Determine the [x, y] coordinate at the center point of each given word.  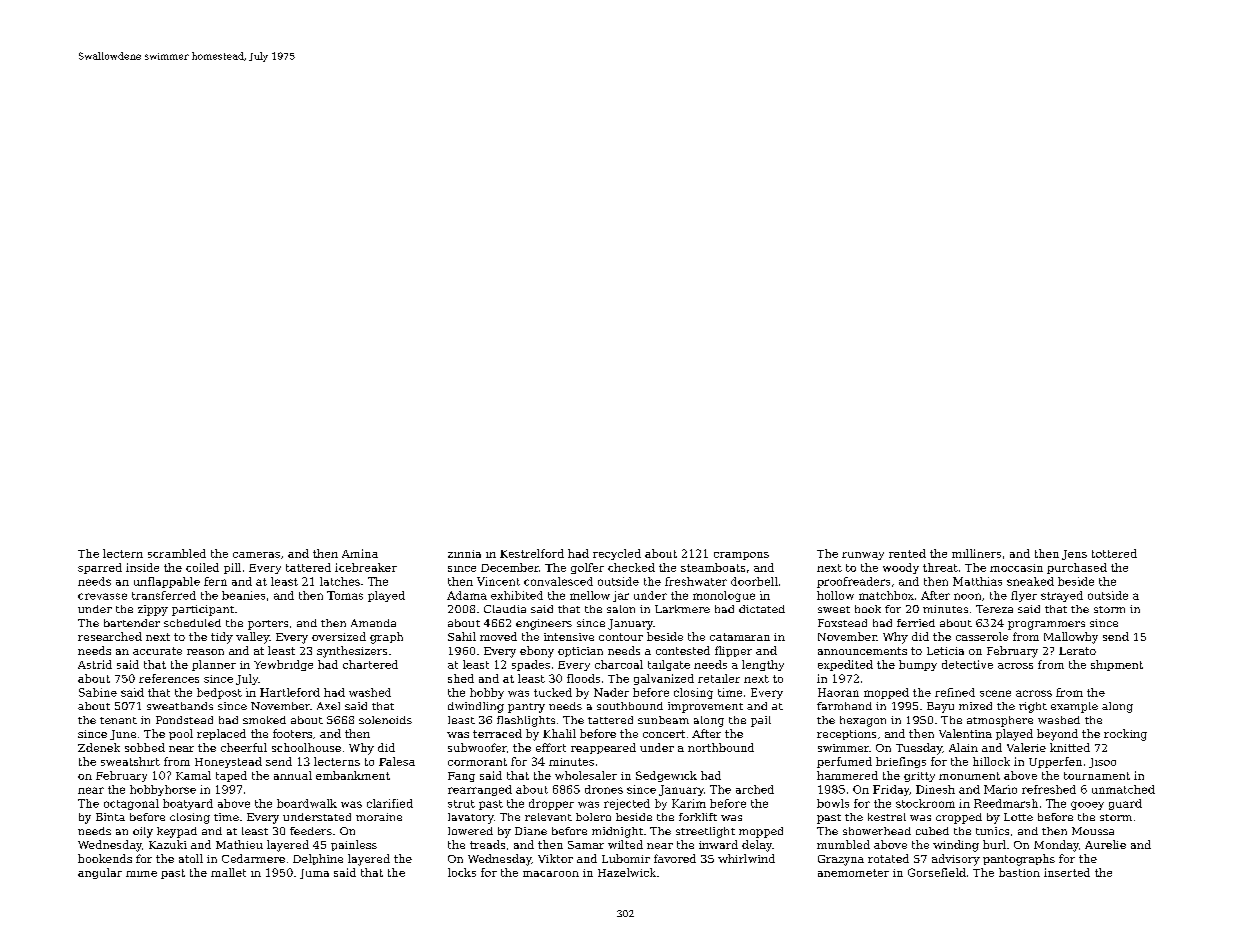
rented [907, 553]
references [169, 678]
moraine [379, 817]
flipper [733, 651]
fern [215, 581]
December [510, 567]
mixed [975, 706]
